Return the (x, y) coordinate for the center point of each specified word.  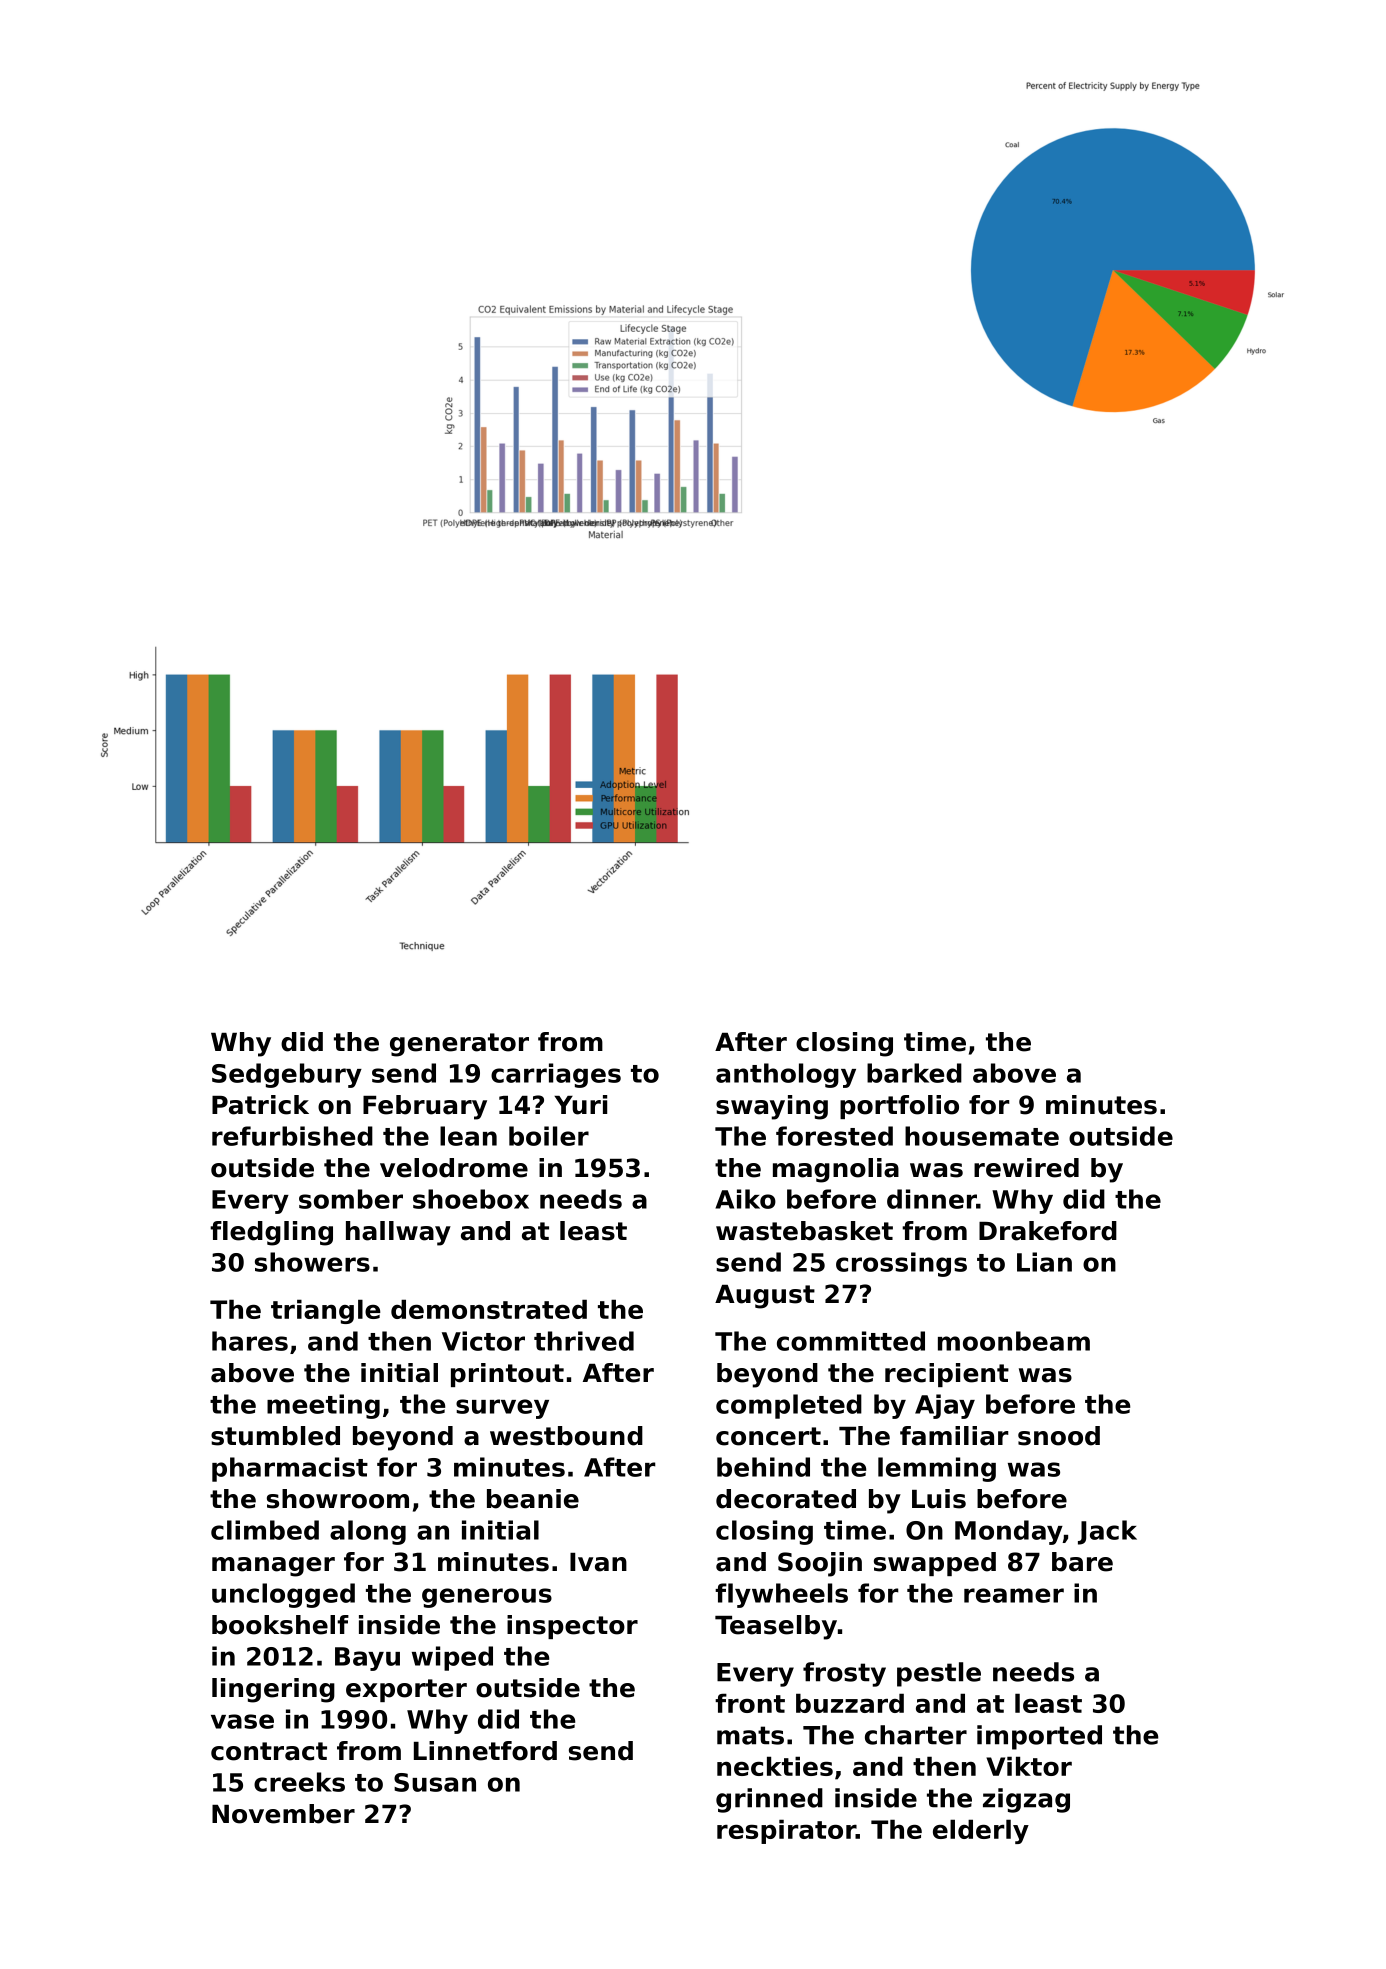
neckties (775, 1766)
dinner (932, 1199)
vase (242, 1721)
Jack (1107, 1532)
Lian (1044, 1262)
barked (914, 1073)
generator (459, 1045)
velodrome (454, 1168)
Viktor (1029, 1766)
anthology (786, 1075)
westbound (566, 1436)
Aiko (745, 1199)
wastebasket (804, 1231)
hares (250, 1341)
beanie (533, 1499)
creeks (299, 1782)
